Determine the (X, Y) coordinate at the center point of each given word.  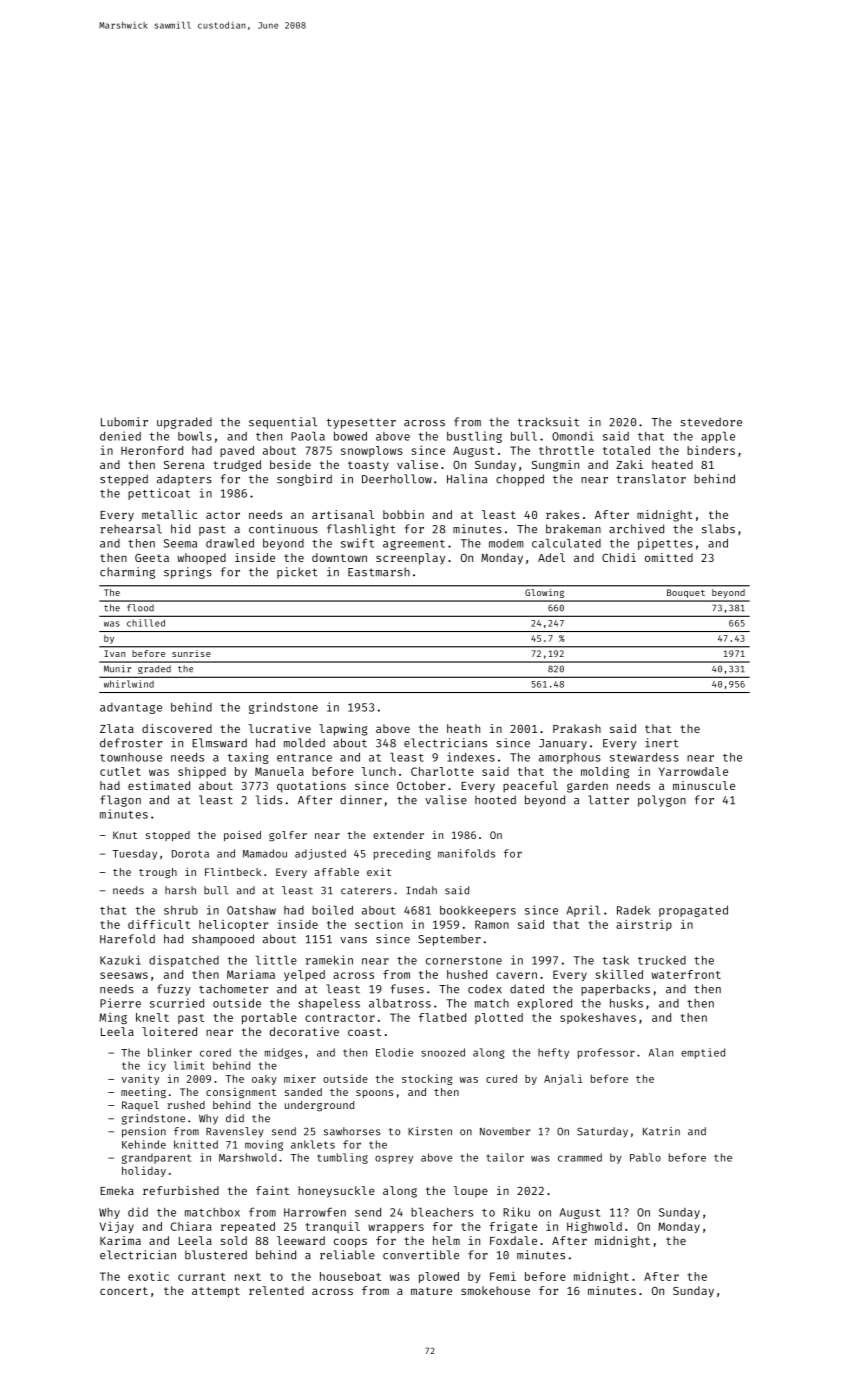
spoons (374, 1094)
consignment (241, 1093)
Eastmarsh (379, 572)
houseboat (350, 1276)
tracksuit (548, 422)
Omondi (573, 436)
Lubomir (124, 422)
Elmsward (219, 743)
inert (662, 743)
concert (124, 1291)
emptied (703, 1053)
